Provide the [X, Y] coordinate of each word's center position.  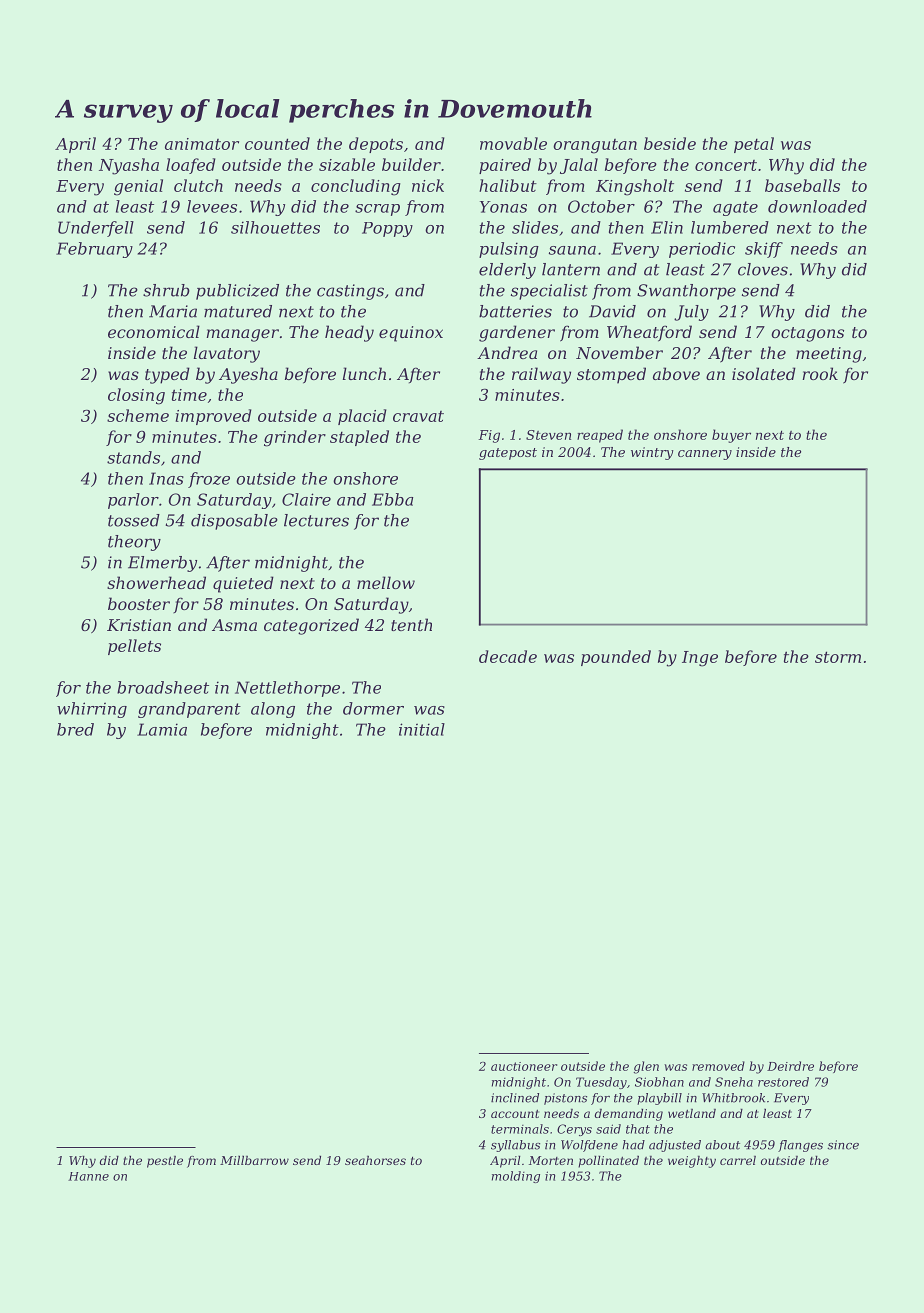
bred [75, 729]
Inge [700, 659]
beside [670, 143]
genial [138, 187]
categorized [311, 626]
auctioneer [524, 1066]
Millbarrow [254, 1160]
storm [838, 657]
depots [376, 145]
